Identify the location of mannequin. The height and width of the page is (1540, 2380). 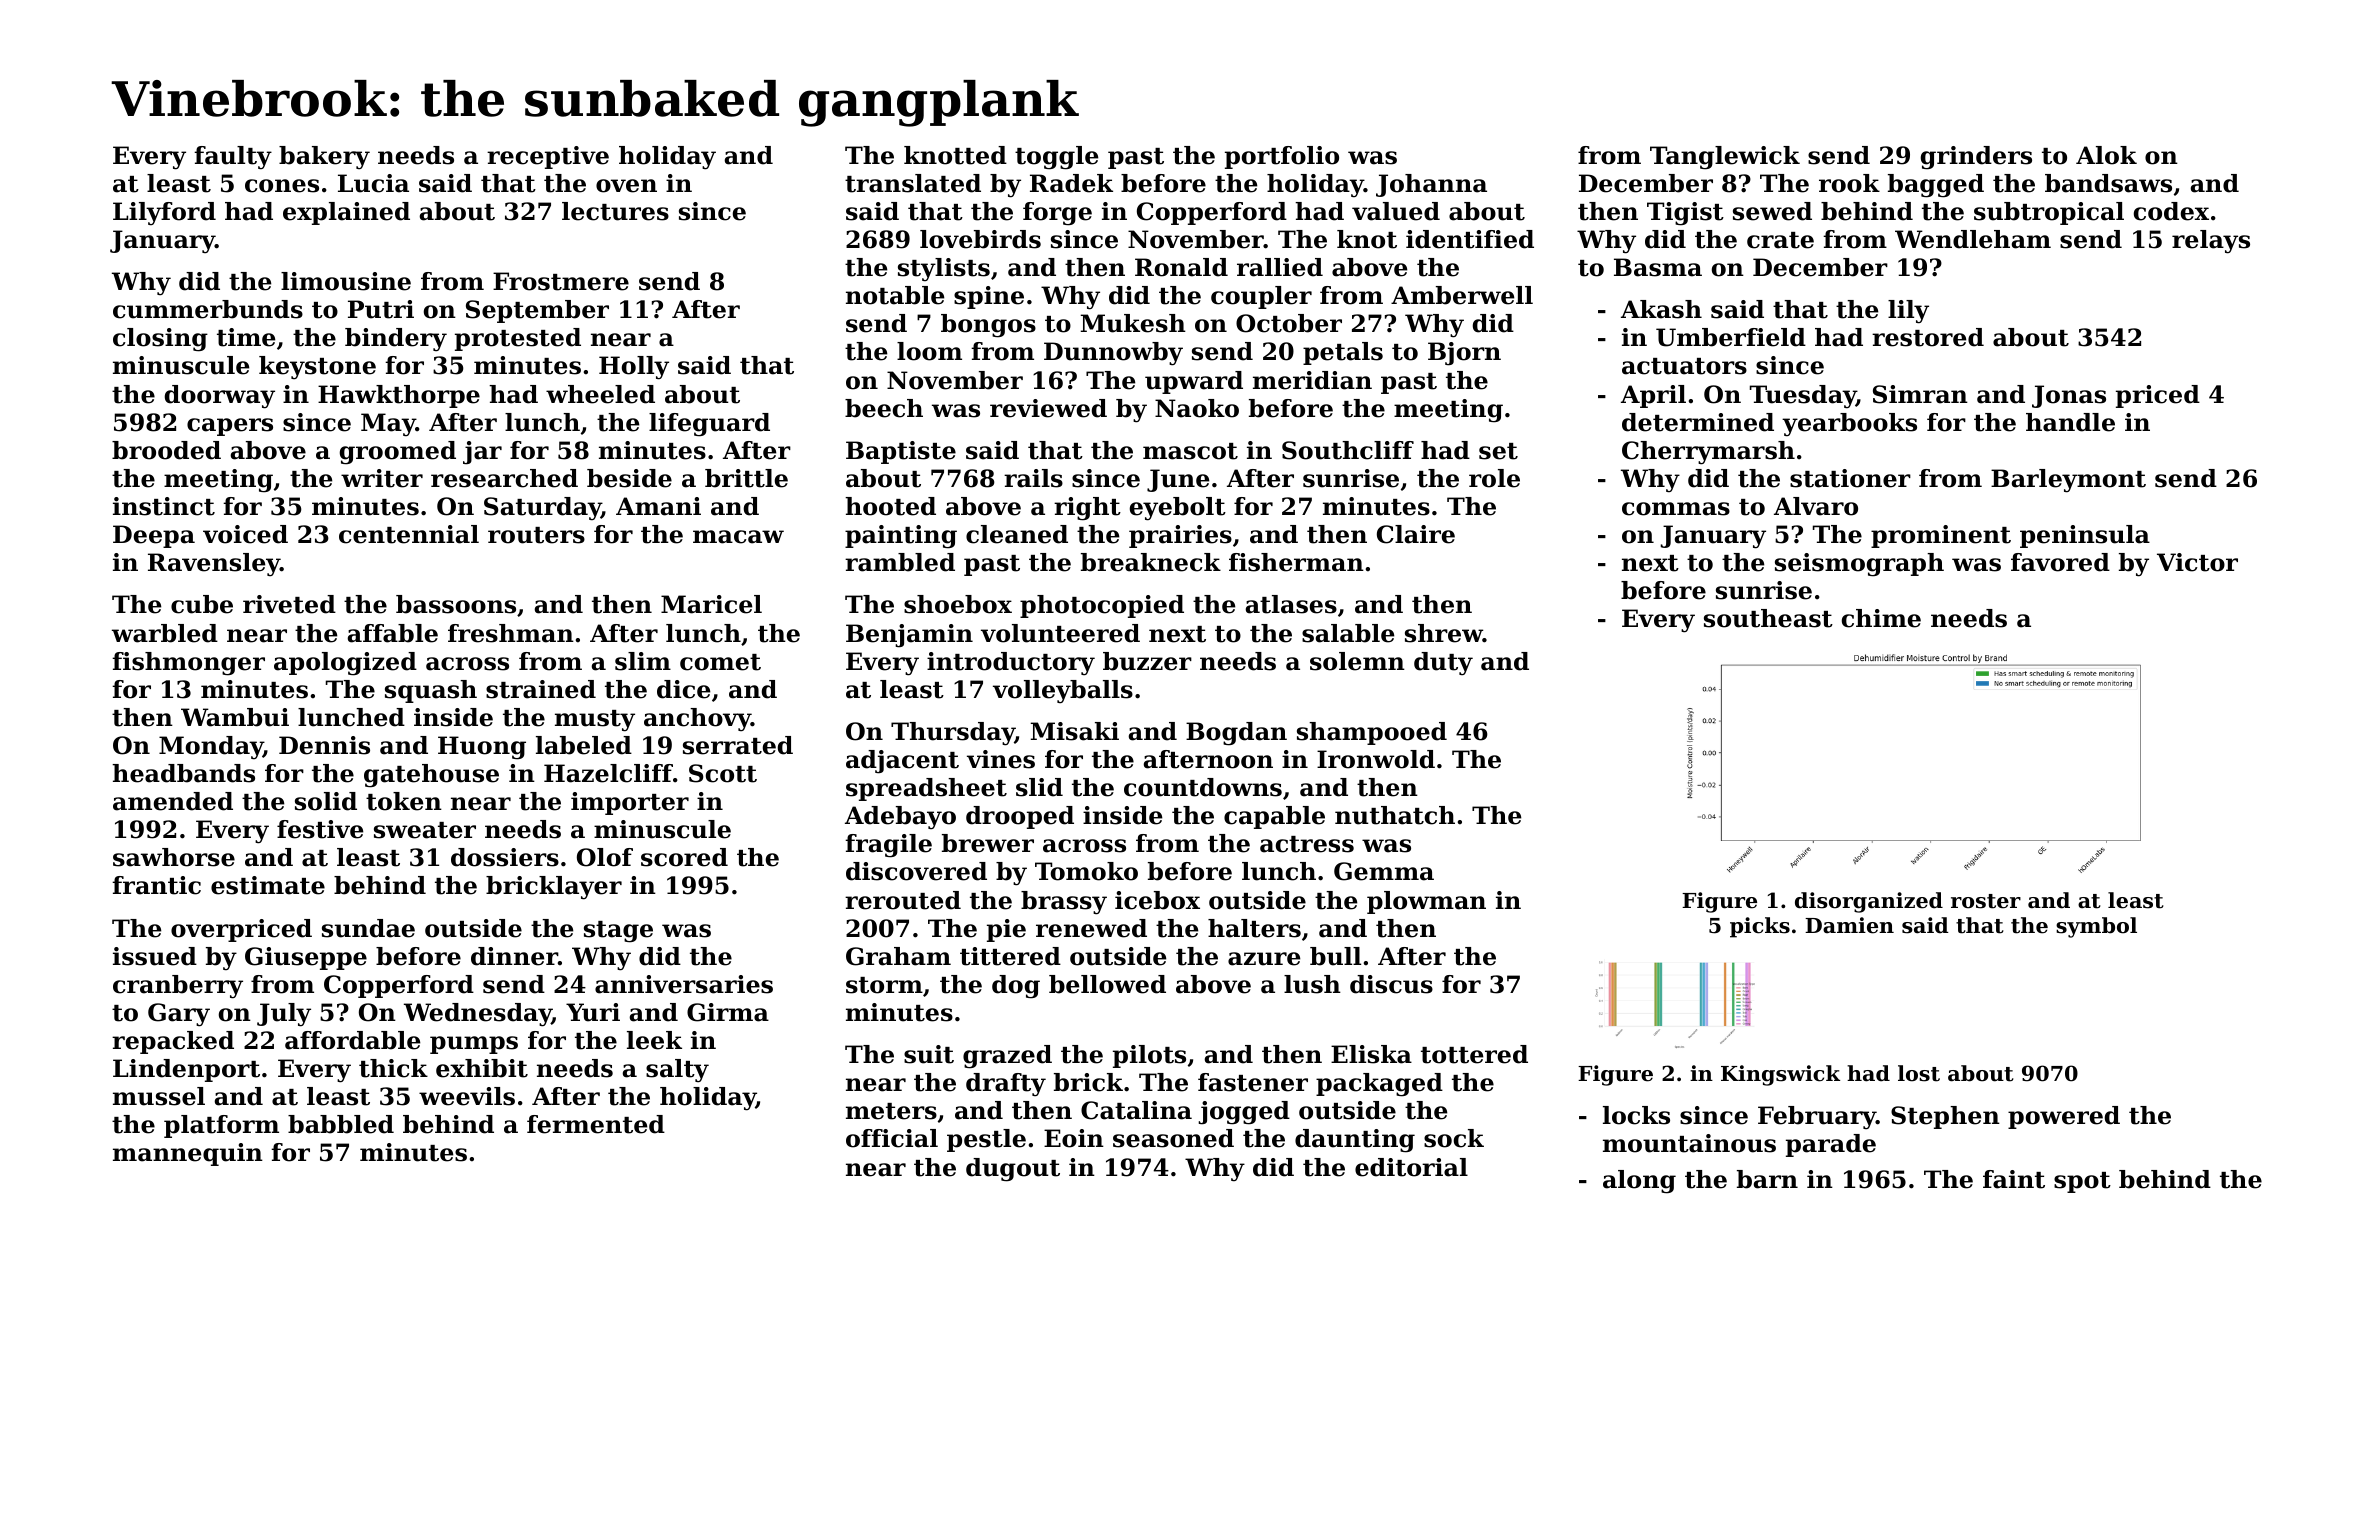
(188, 1154).
